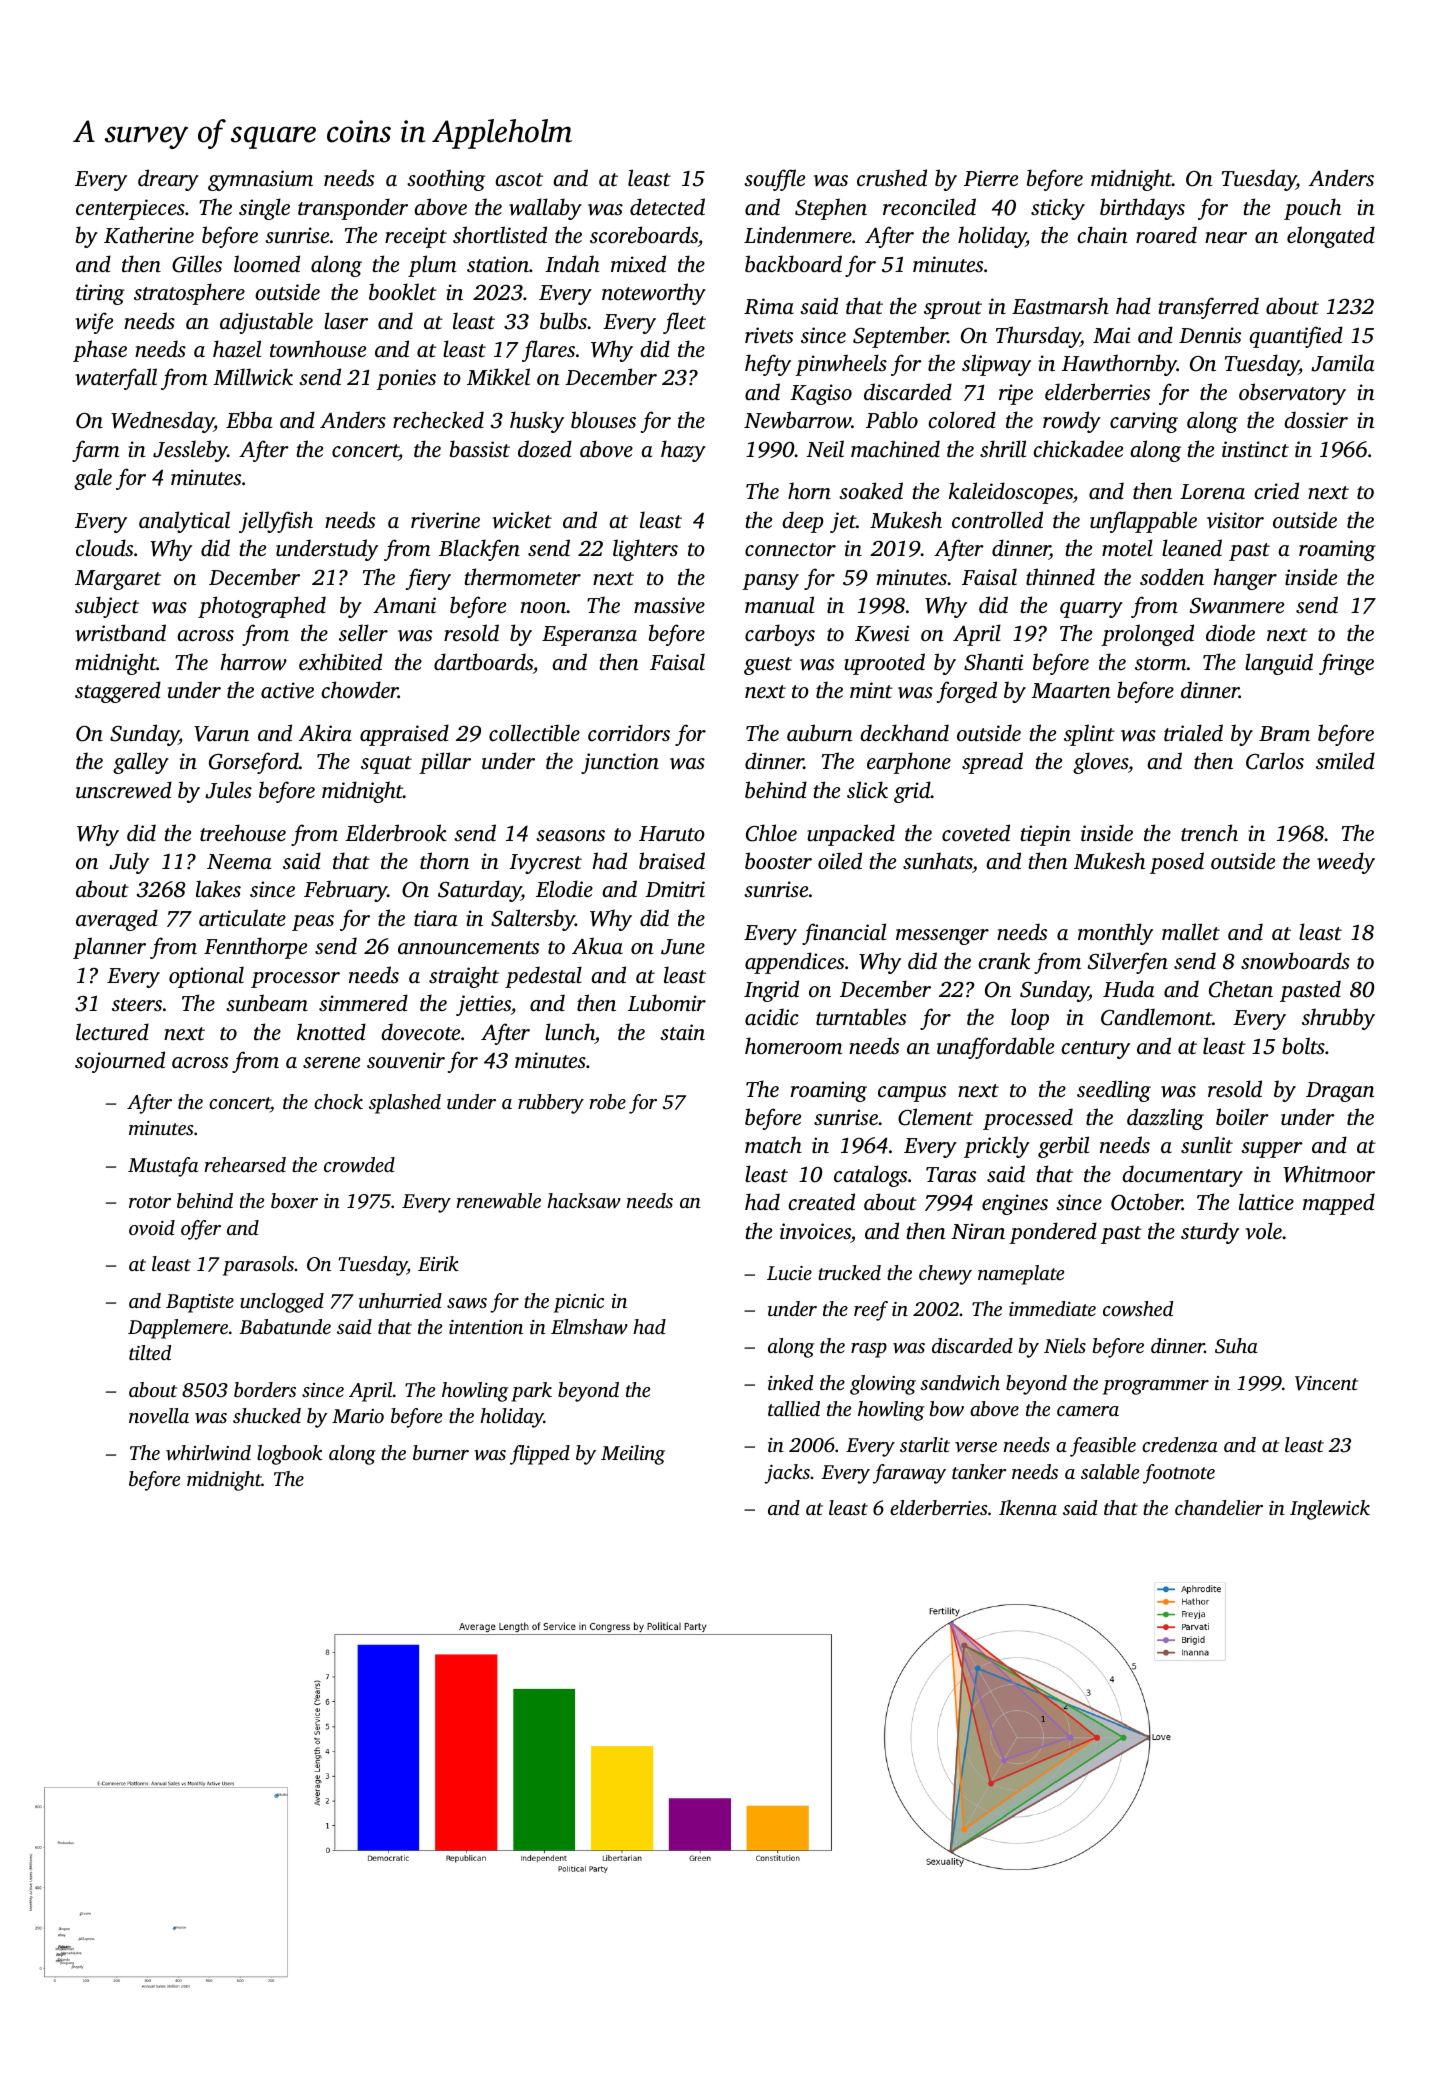 This screenshot has width=1450, height=2100. What do you see at coordinates (242, 917) in the screenshot?
I see `articulate` at bounding box center [242, 917].
